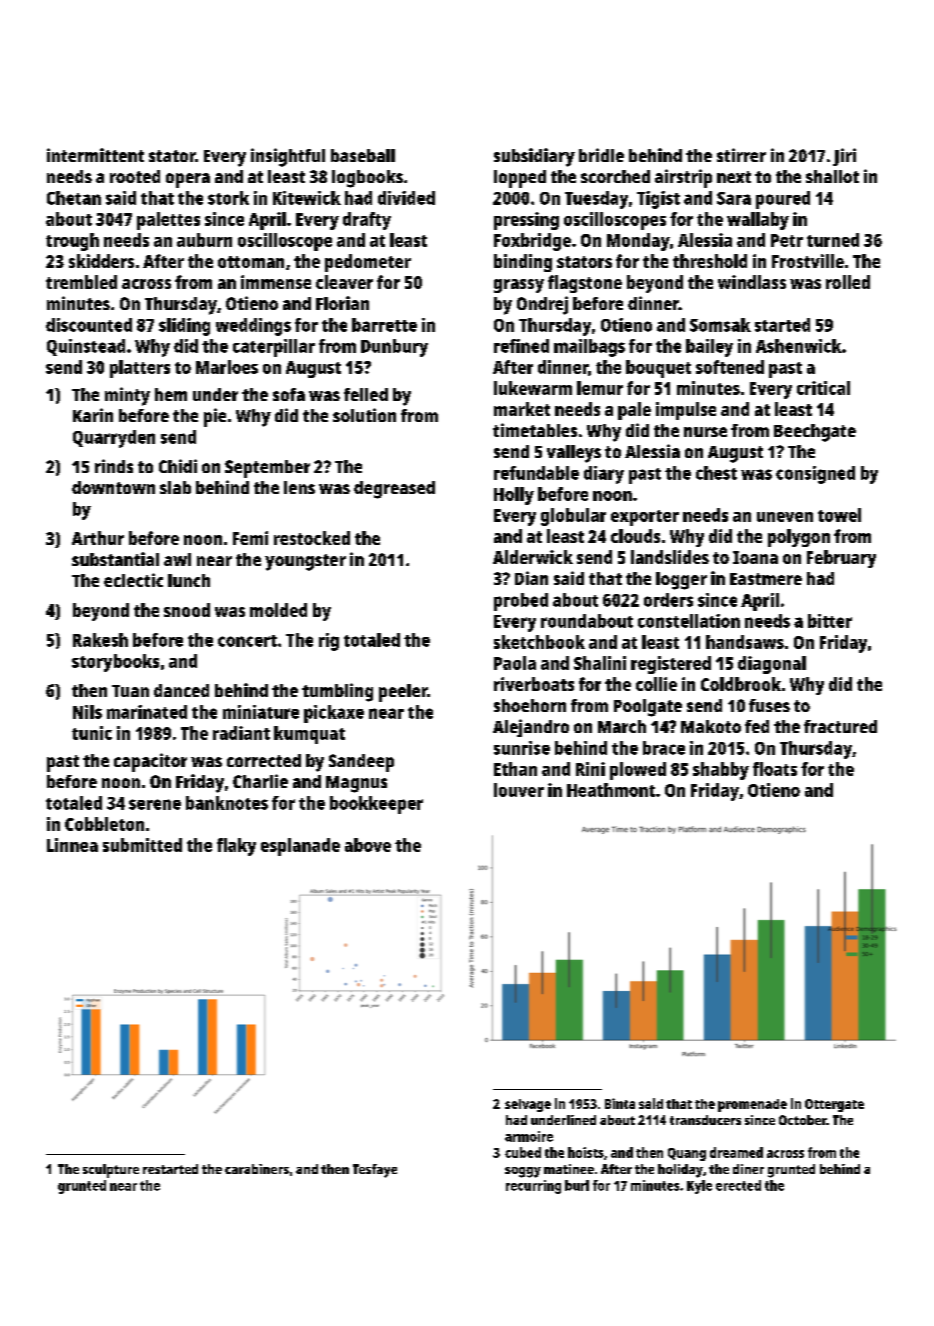 This screenshot has height=1326, width=934. I want to click on esplanade, so click(300, 847).
